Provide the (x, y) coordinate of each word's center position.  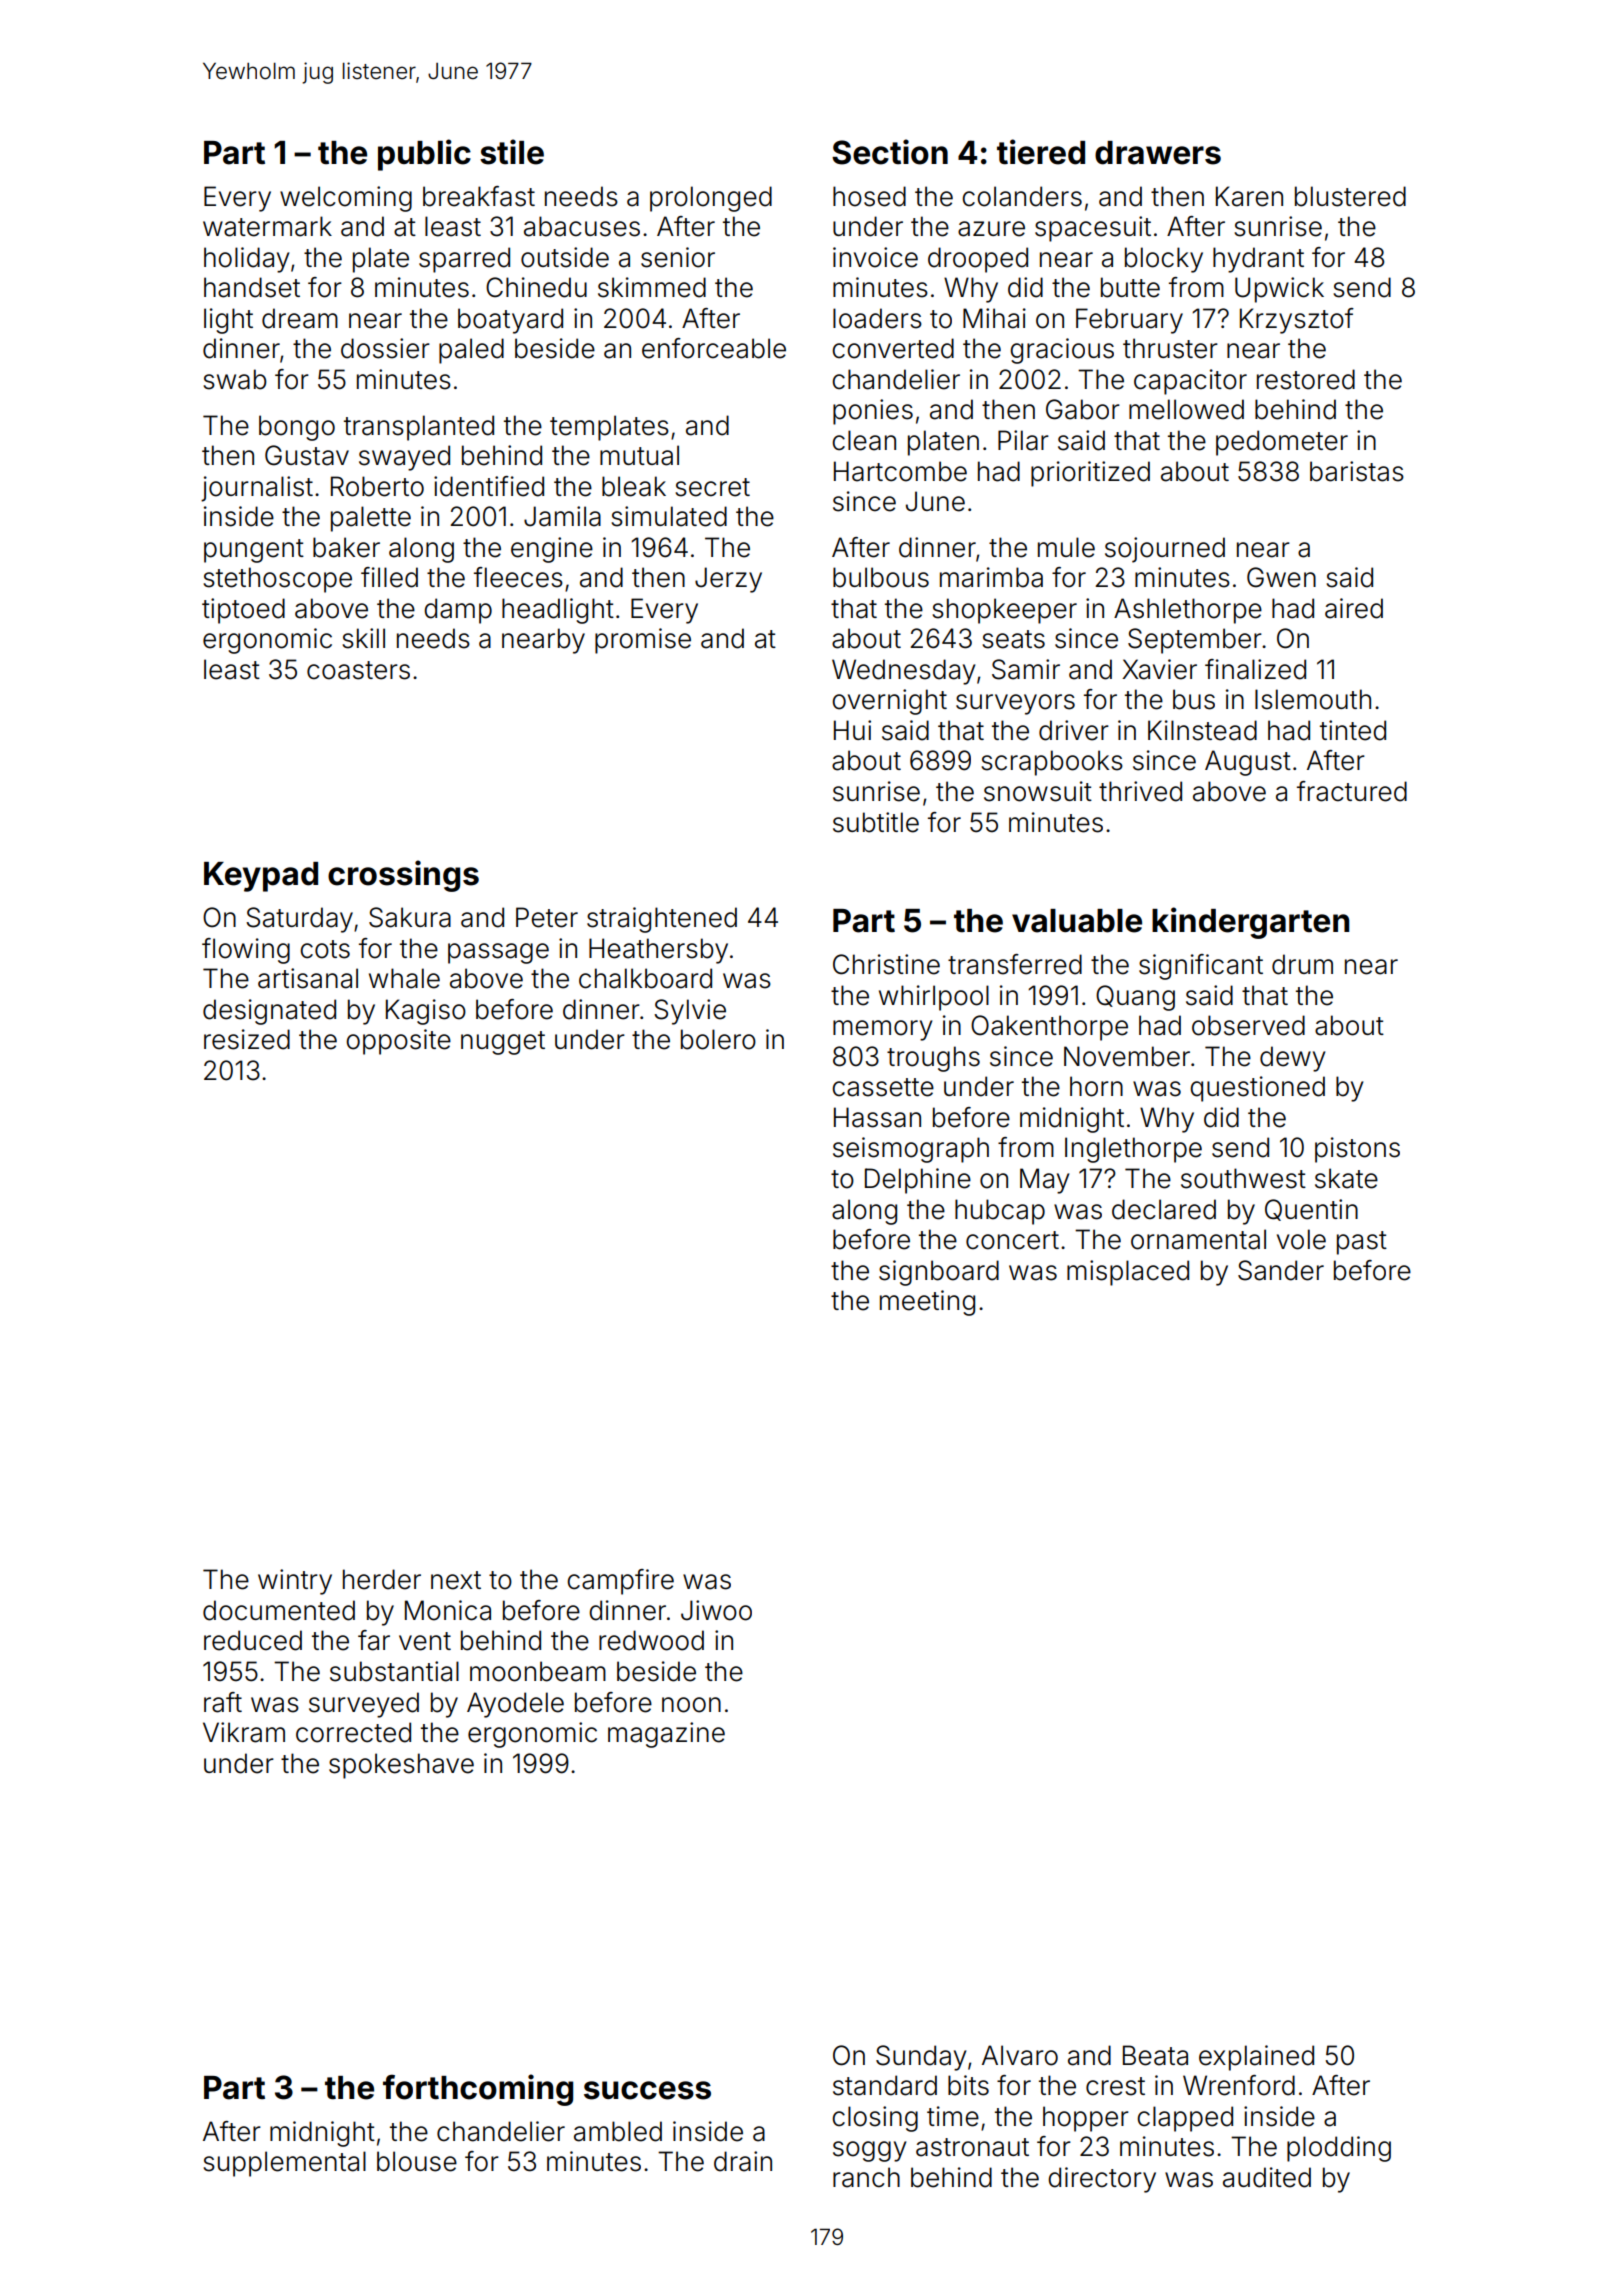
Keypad (261, 877)
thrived (1140, 791)
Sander (1281, 1270)
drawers (1158, 153)
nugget (503, 1043)
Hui (852, 730)
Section (890, 152)
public (424, 155)
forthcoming (478, 2090)
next (456, 1580)
